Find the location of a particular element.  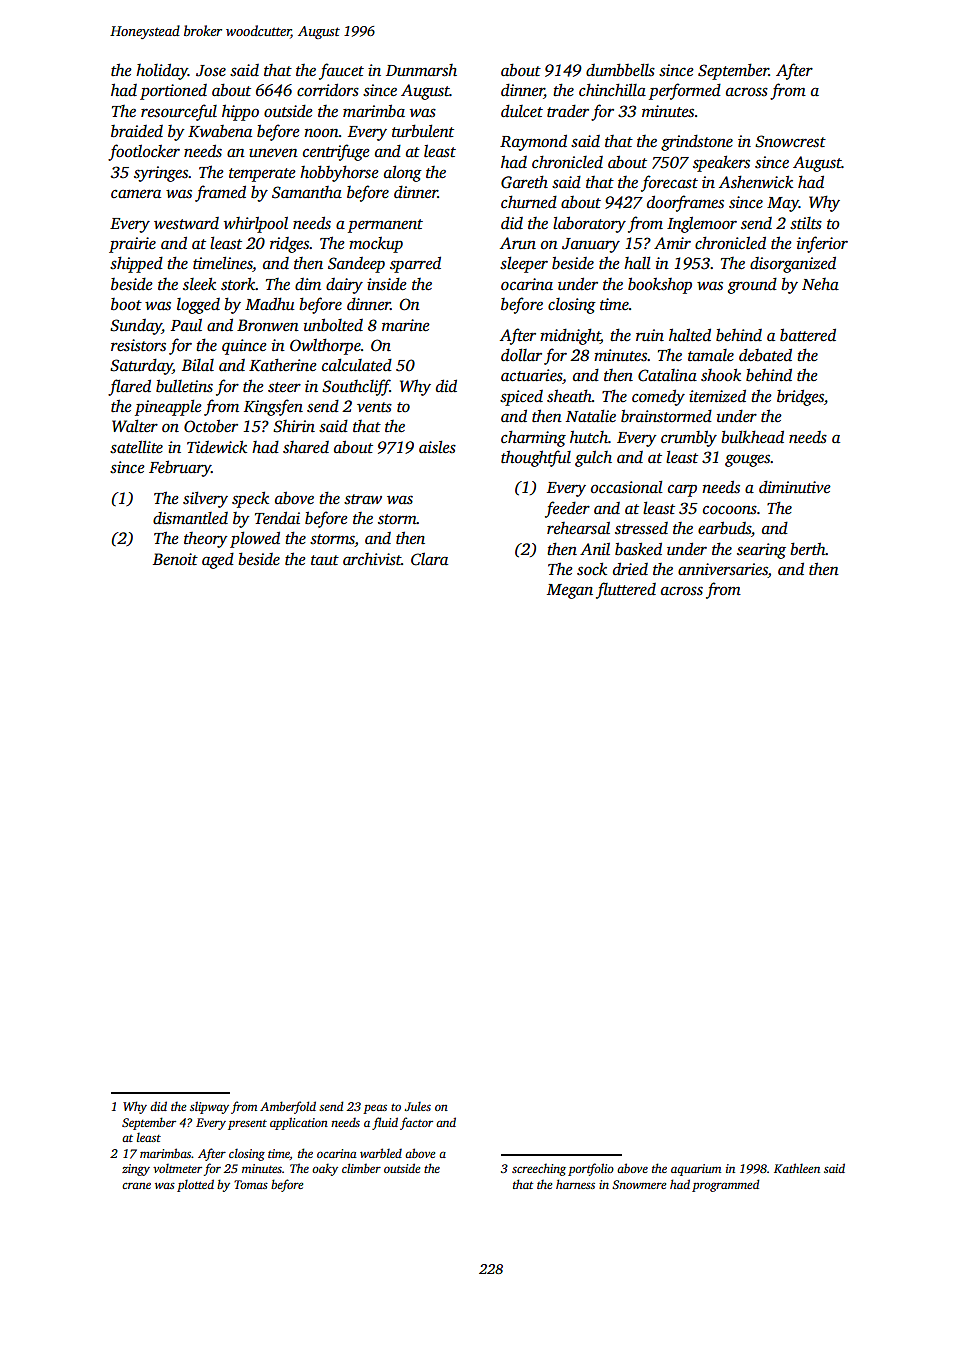

Tomas is located at coordinates (251, 1184).
